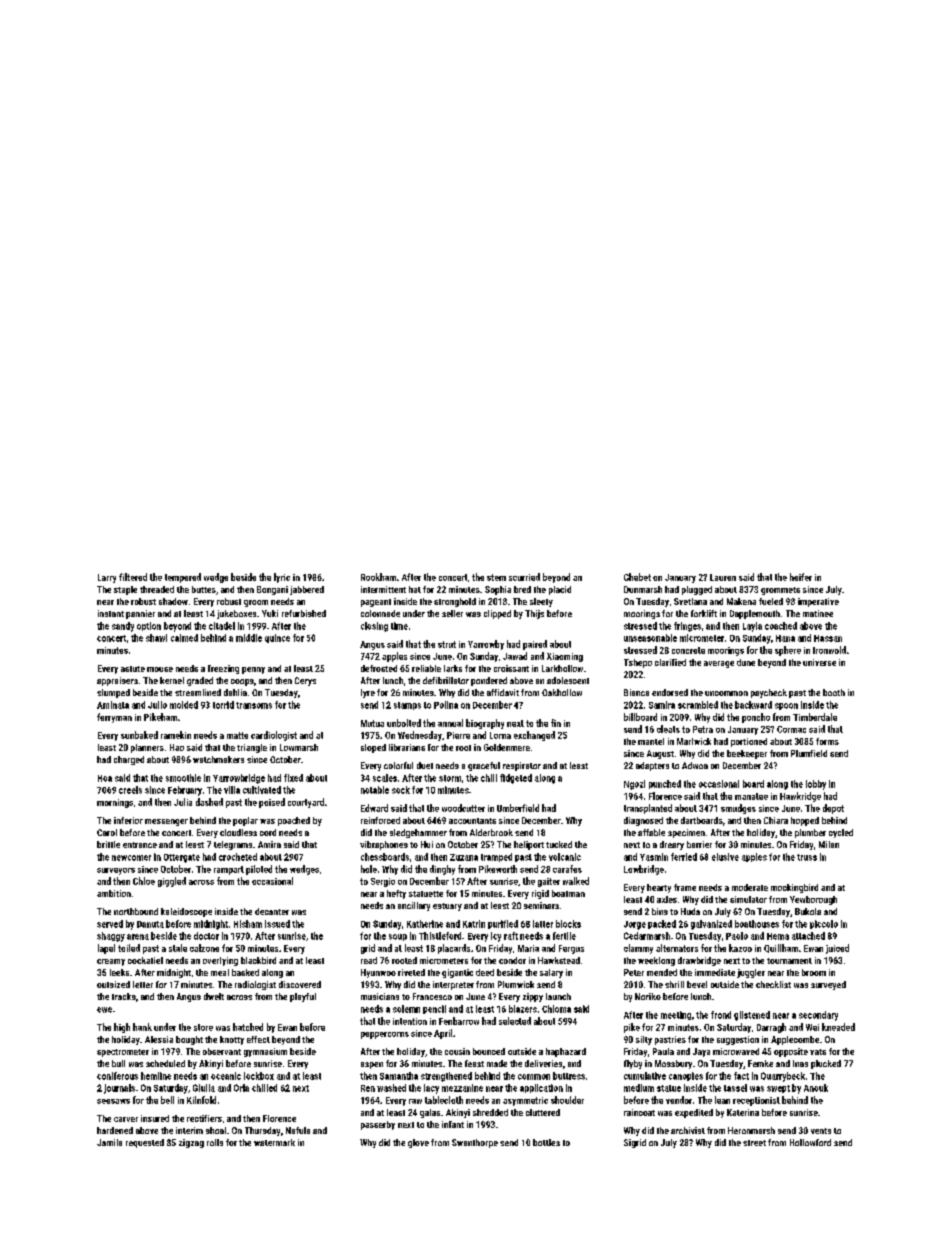 The width and height of the image is (952, 1233). Describe the element at coordinates (546, 1142) in the image. I see `bottles` at that location.
